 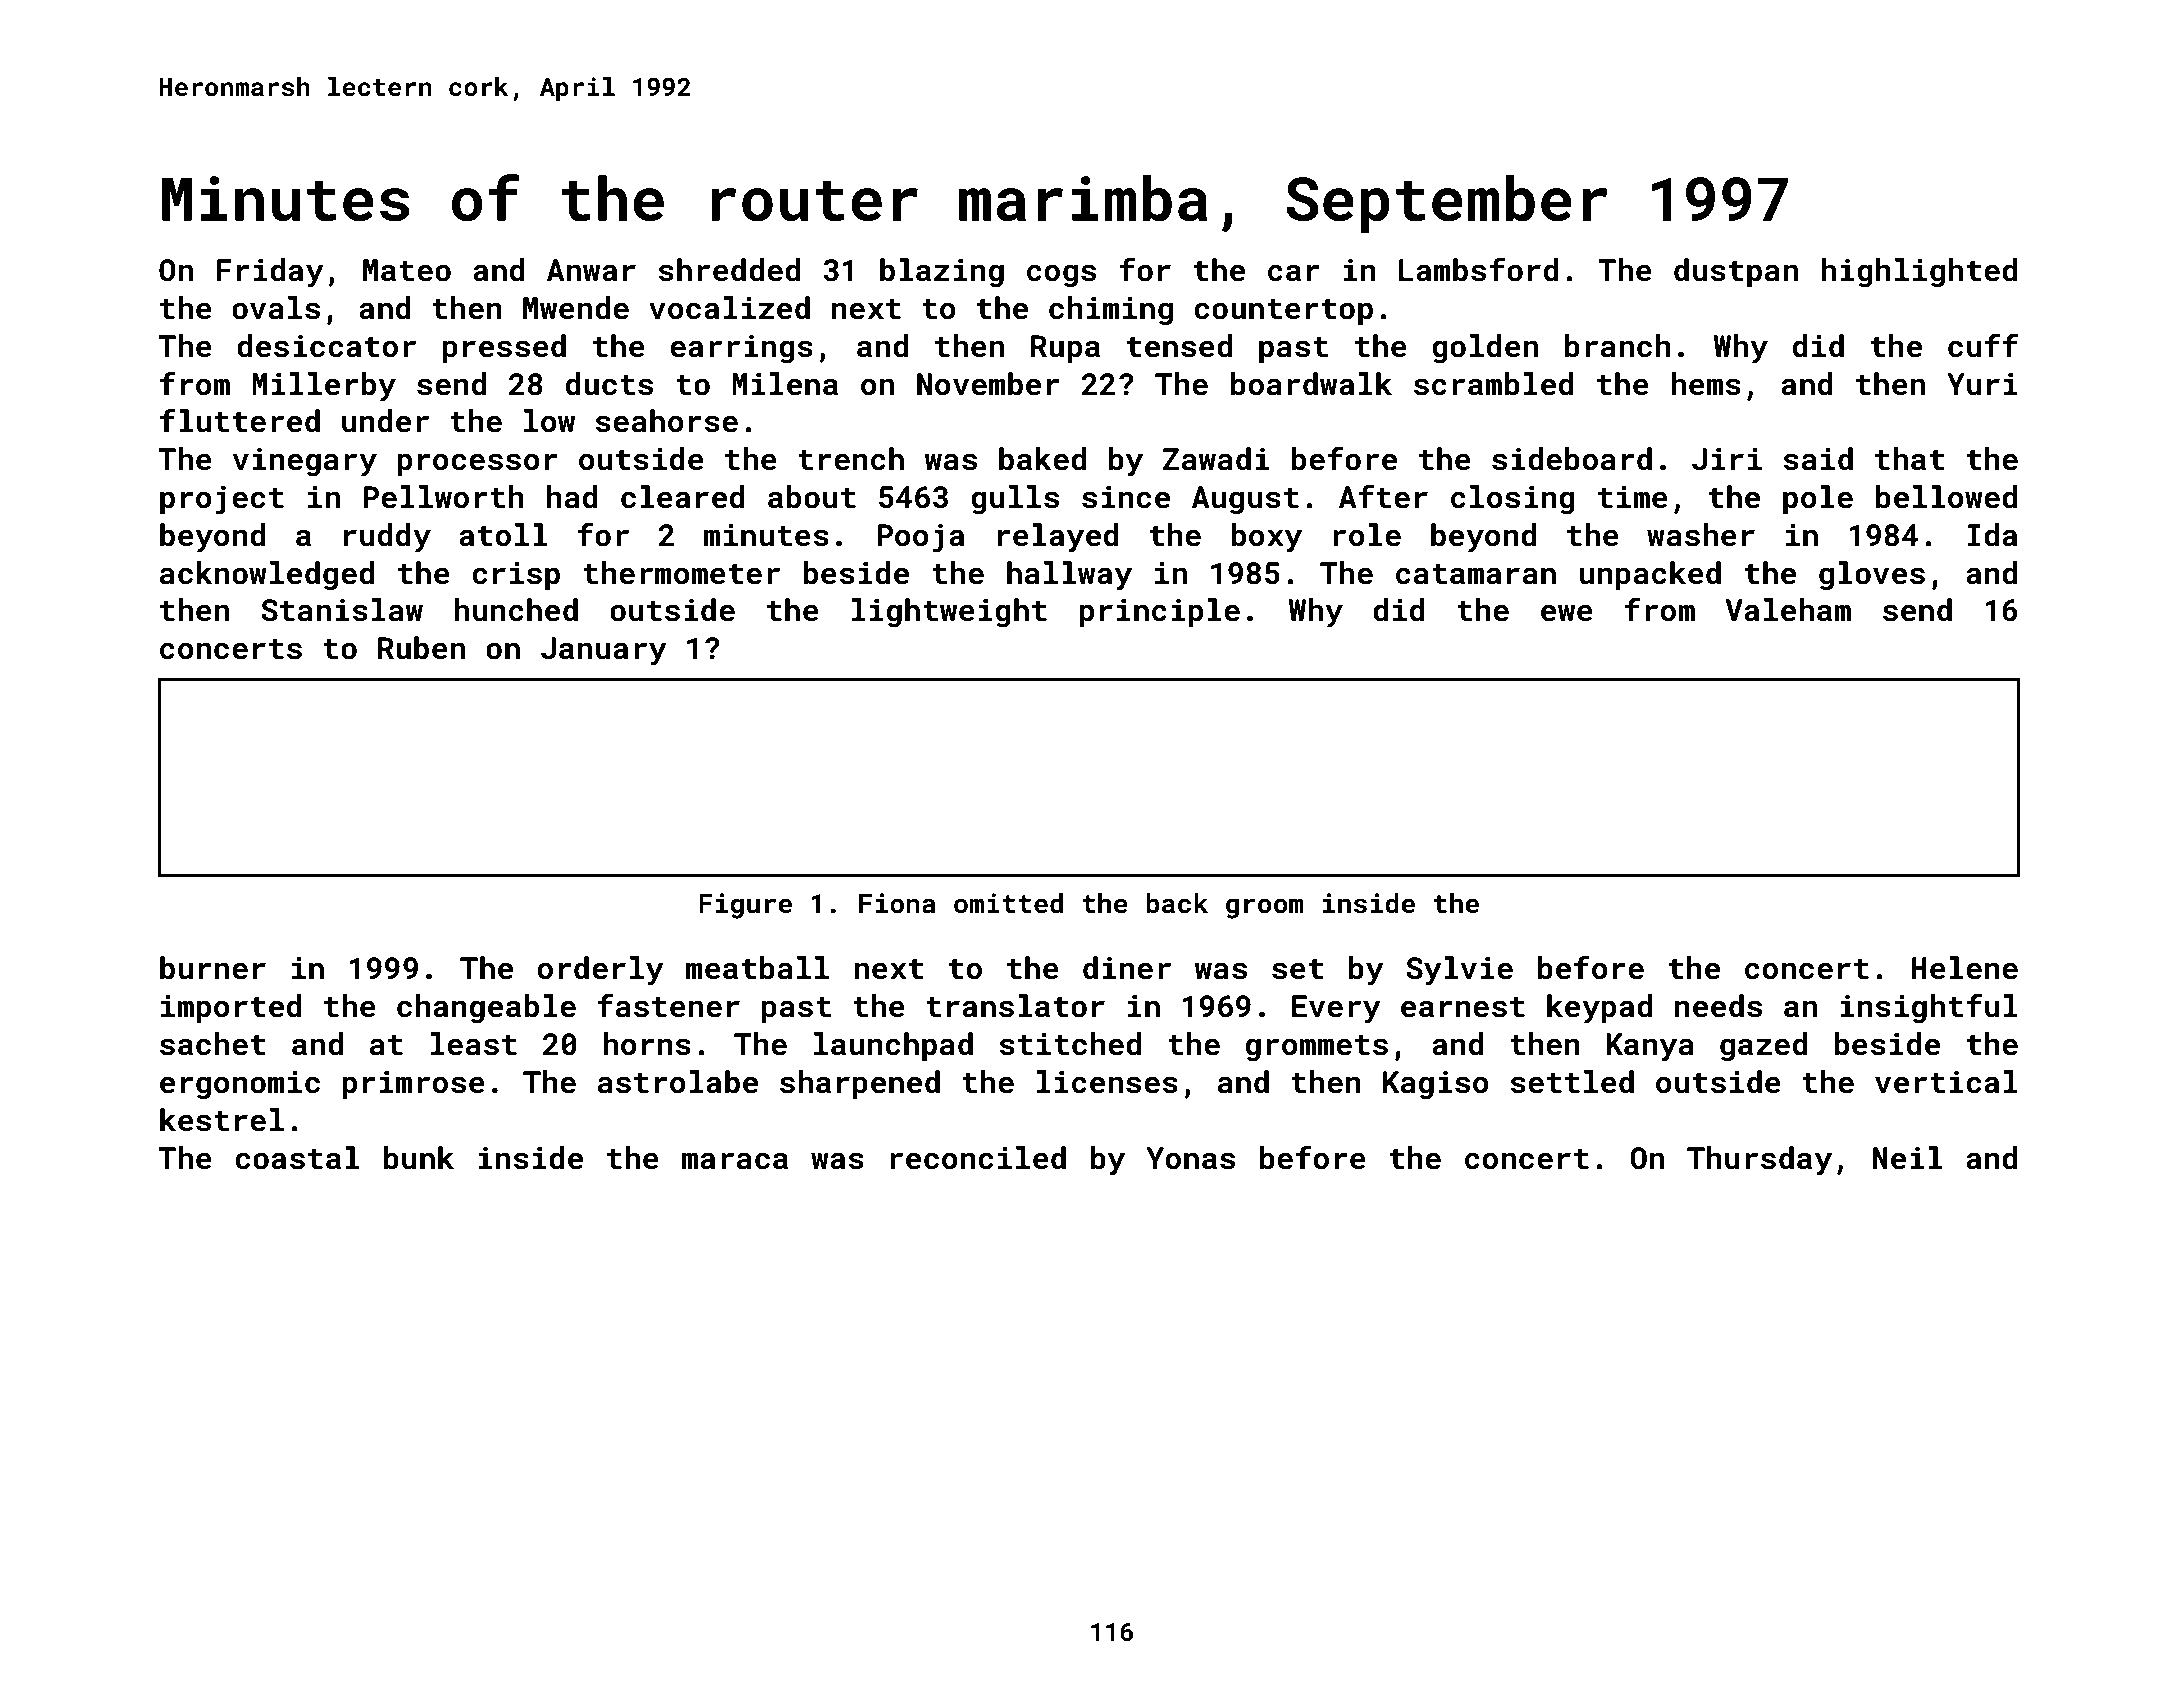 I want to click on earrings, so click(x=741, y=349).
